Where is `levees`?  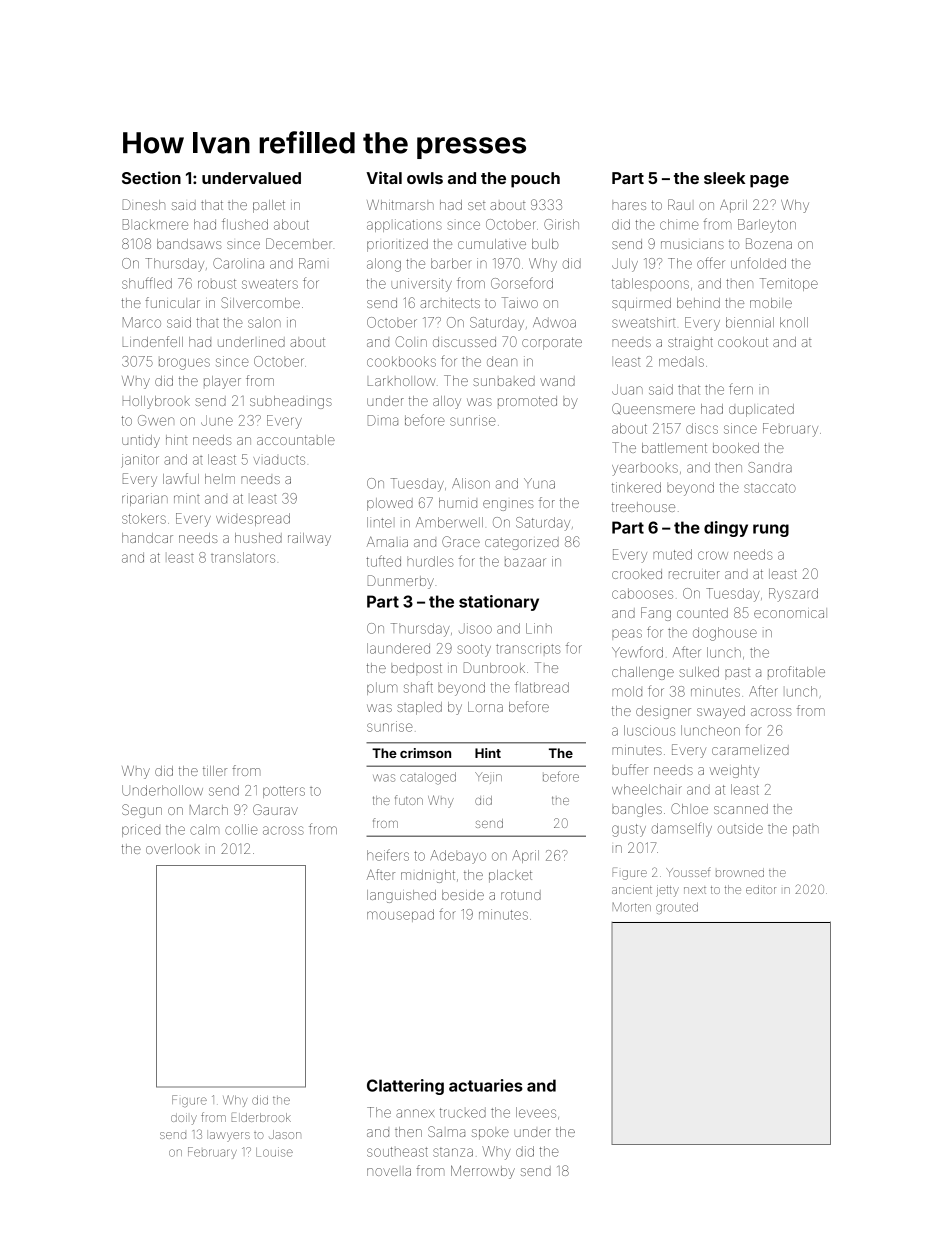
levees is located at coordinates (536, 1112).
